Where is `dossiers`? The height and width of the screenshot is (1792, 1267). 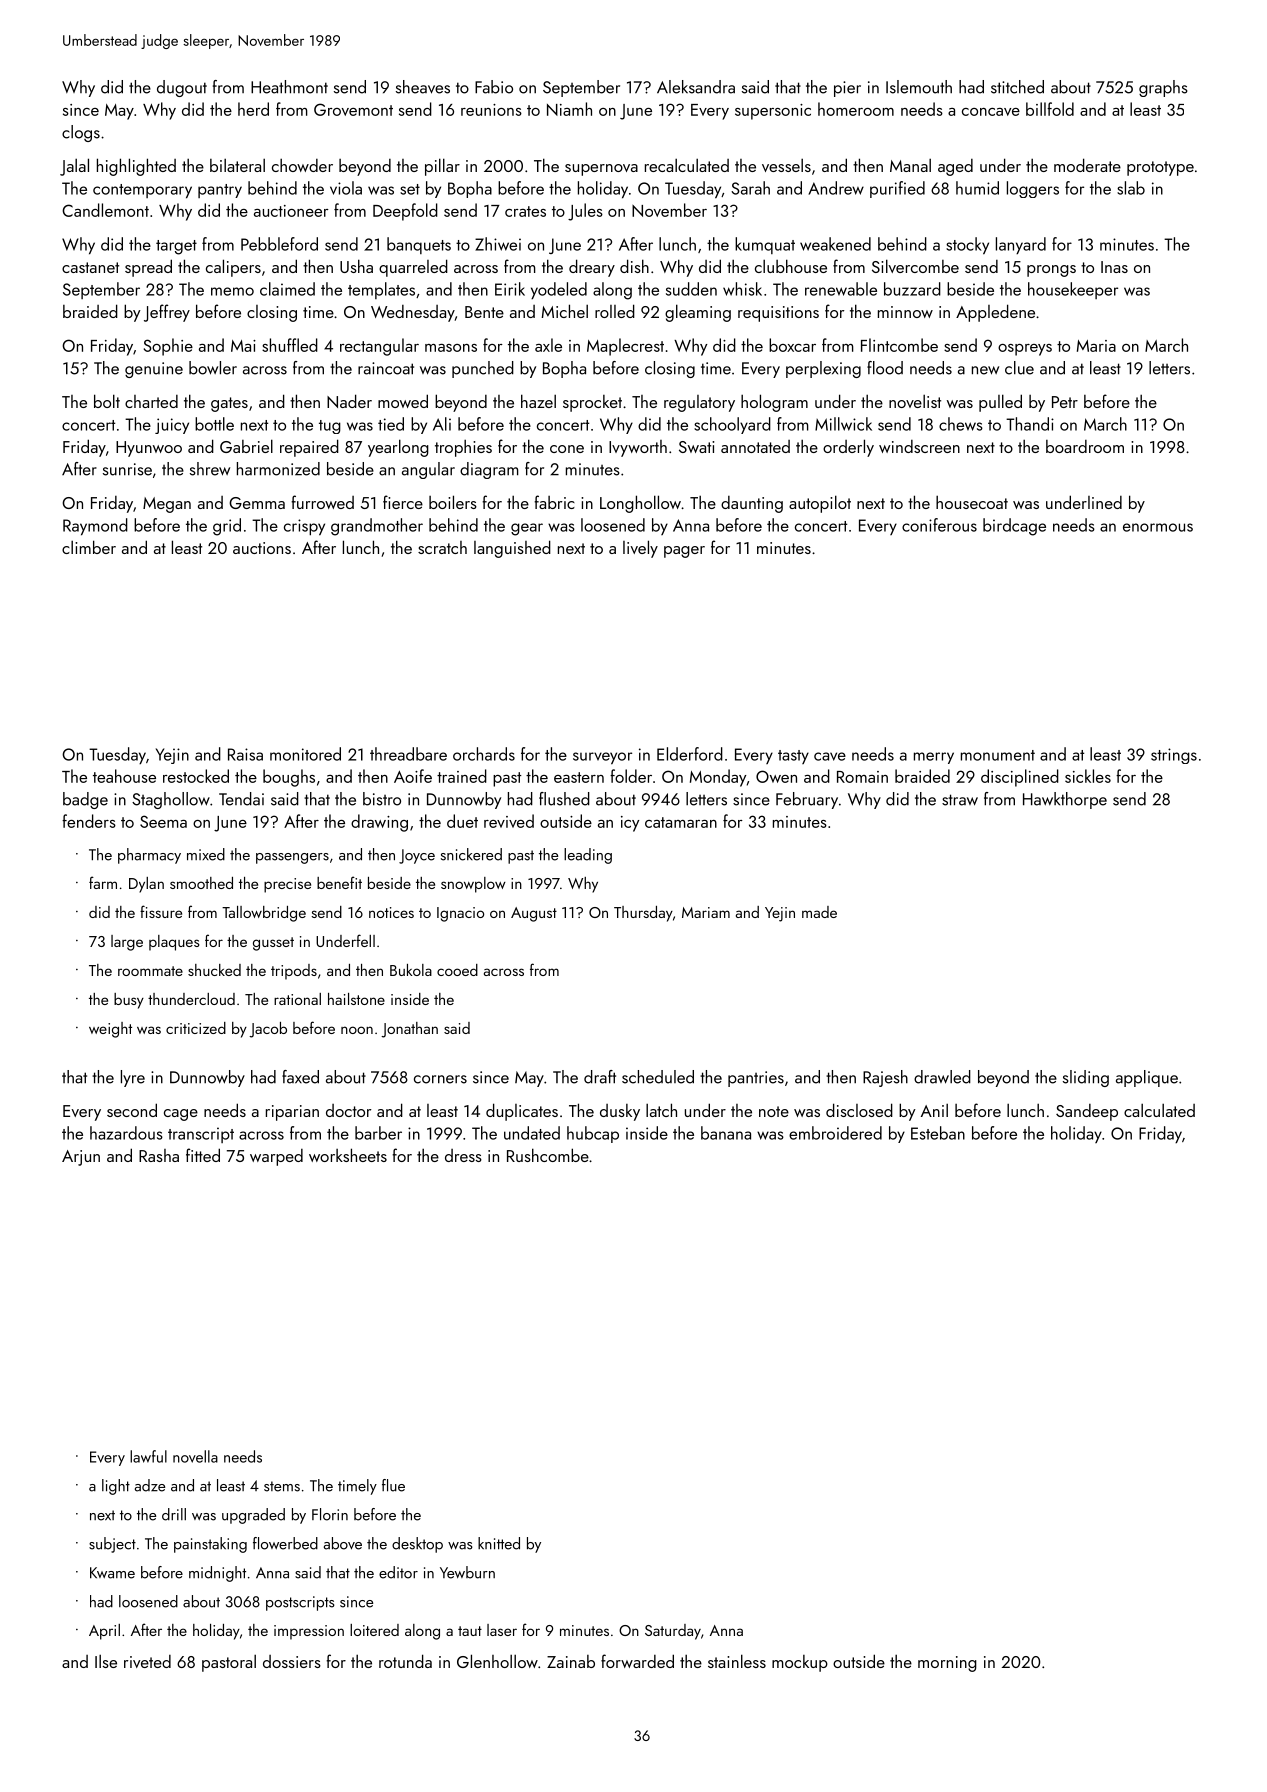
dossiers is located at coordinates (292, 1661).
